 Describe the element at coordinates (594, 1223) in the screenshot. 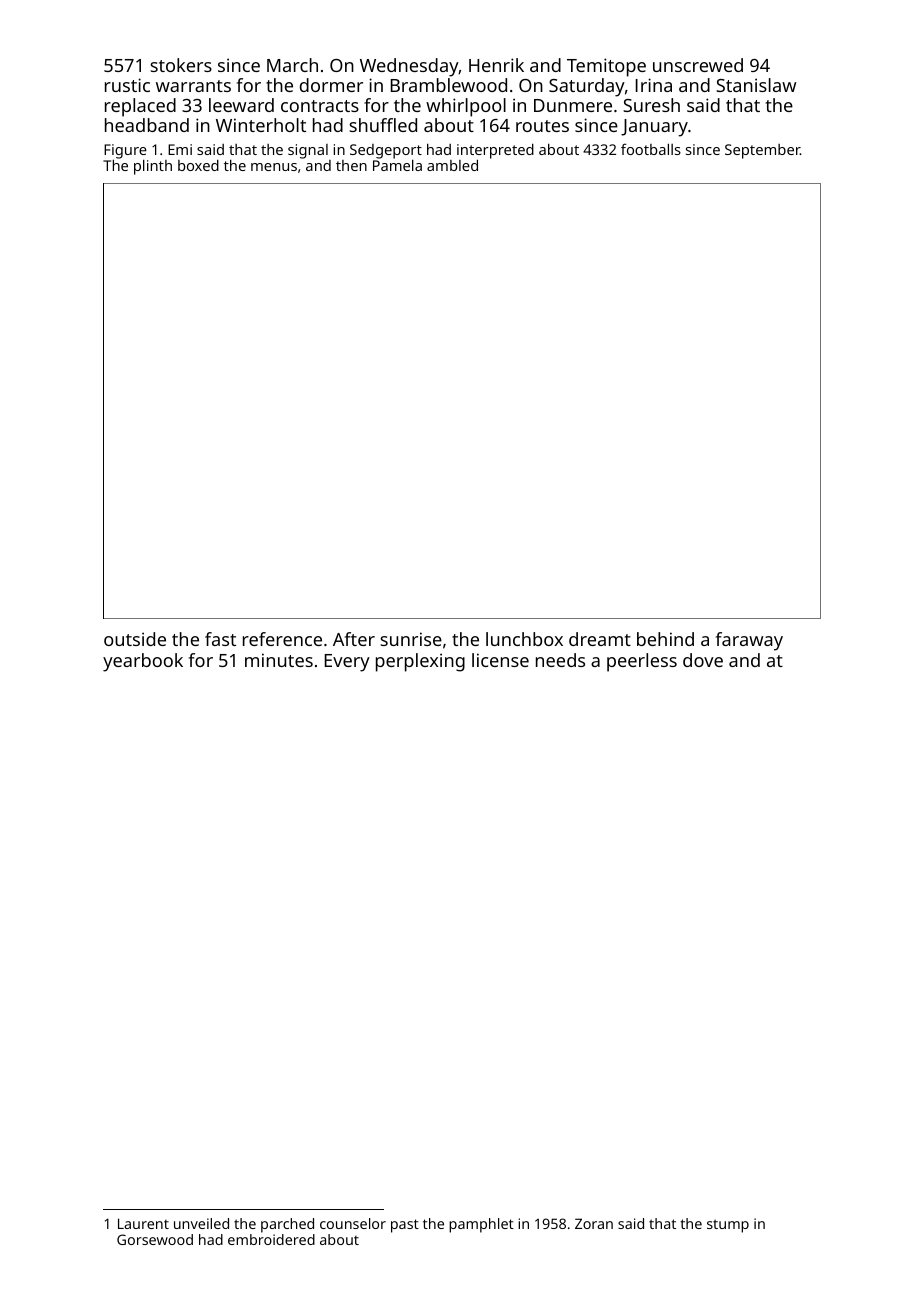

I see `Zoran` at that location.
